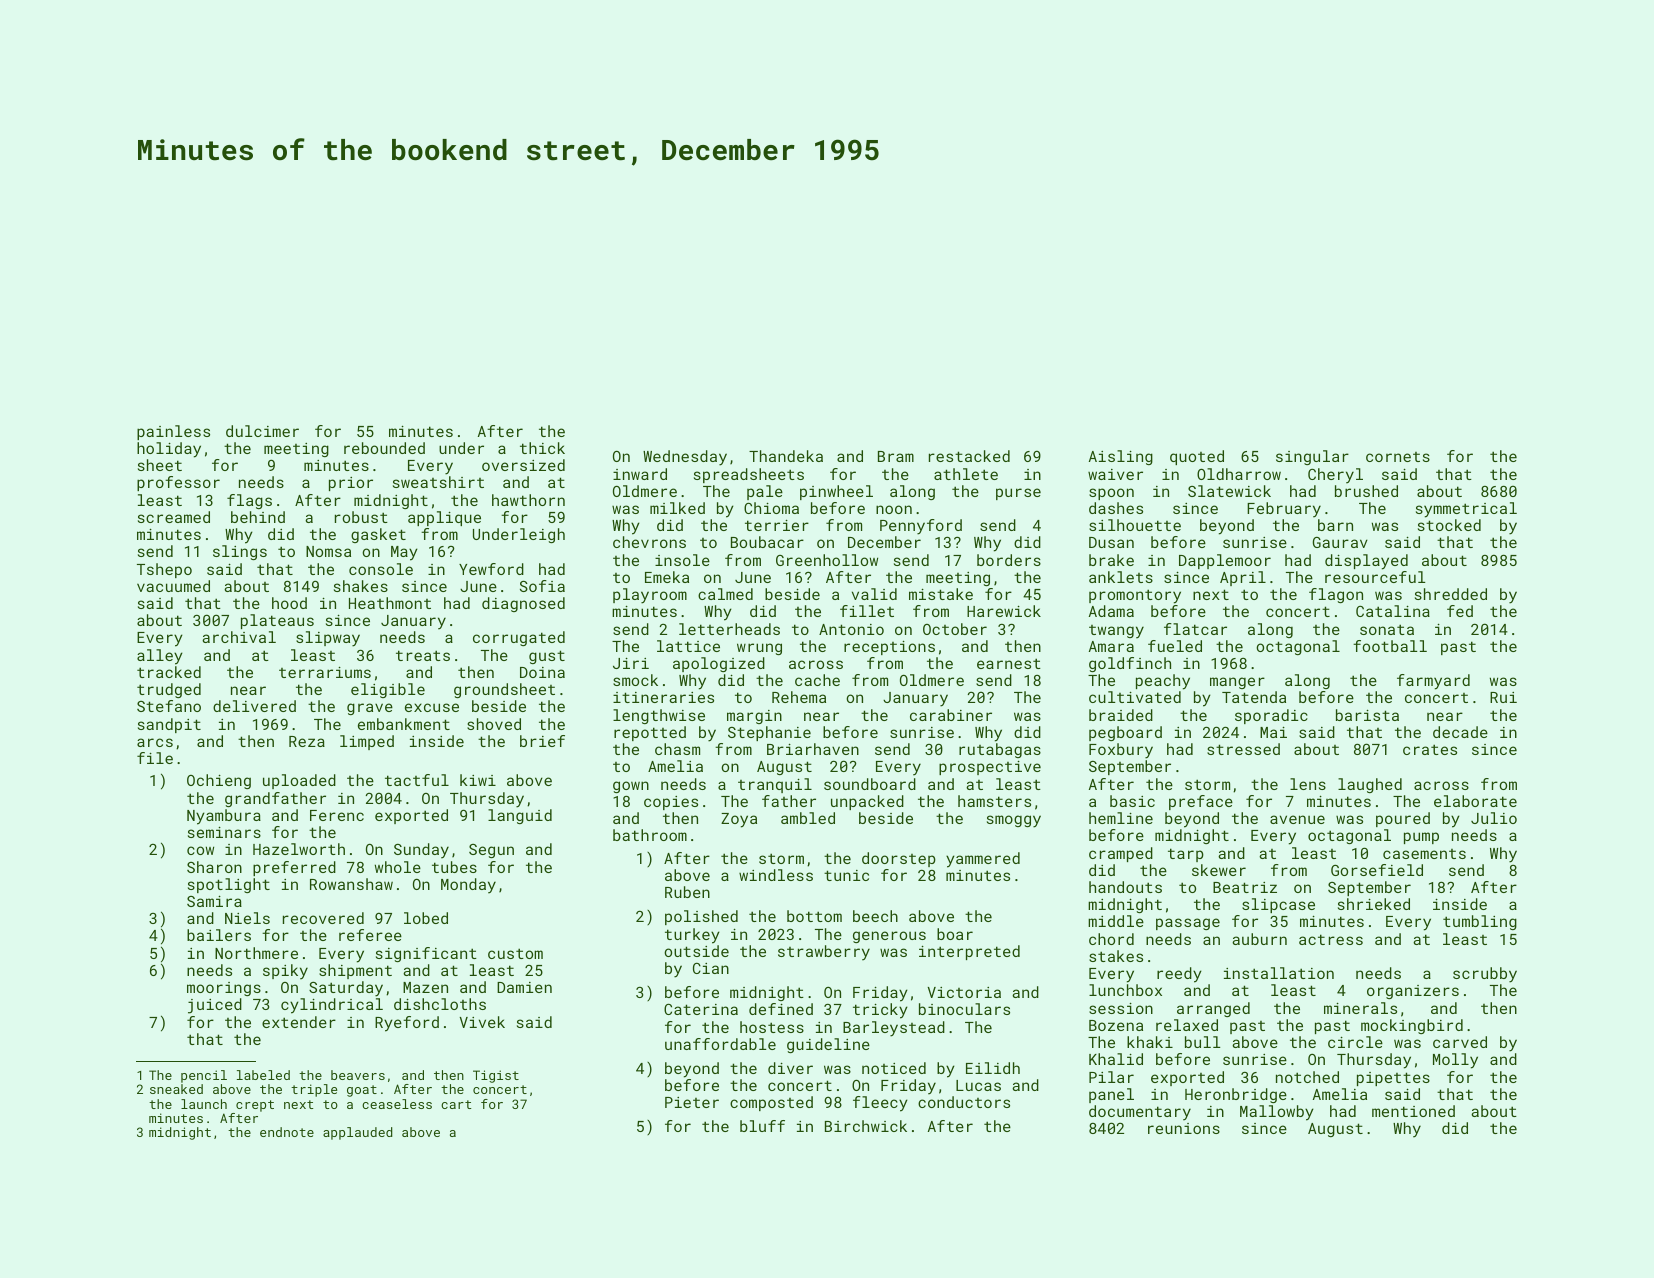 This image has height=1278, width=1654. What do you see at coordinates (1403, 819) in the image?
I see `poured` at bounding box center [1403, 819].
